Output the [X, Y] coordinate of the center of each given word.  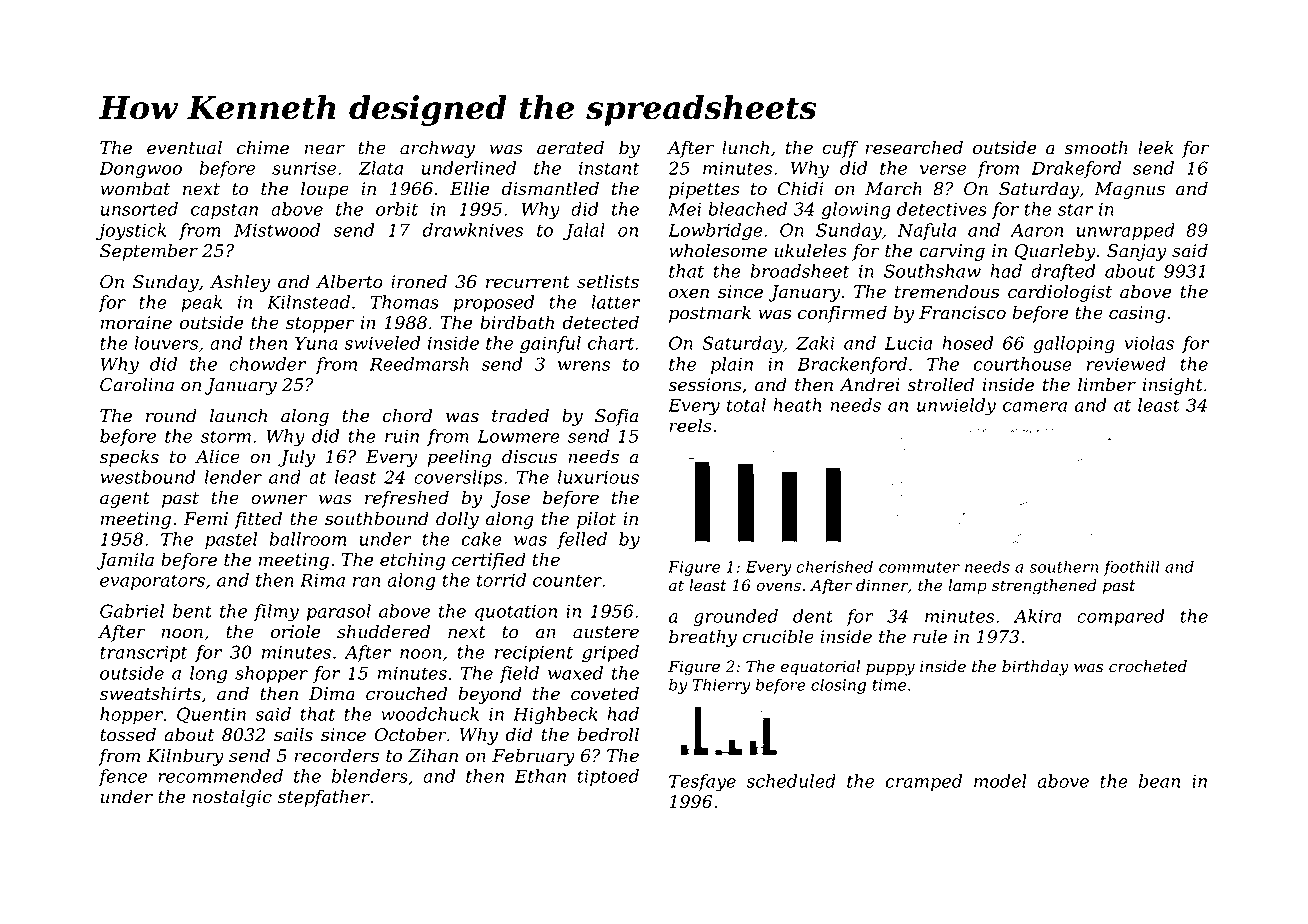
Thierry [721, 686]
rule [930, 636]
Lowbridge [715, 232]
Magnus [1129, 190]
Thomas [404, 302]
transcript [144, 653]
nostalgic [232, 798]
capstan [224, 211]
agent [125, 500]
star [1076, 209]
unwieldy [956, 407]
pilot [596, 520]
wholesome [718, 250]
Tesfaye [702, 783]
